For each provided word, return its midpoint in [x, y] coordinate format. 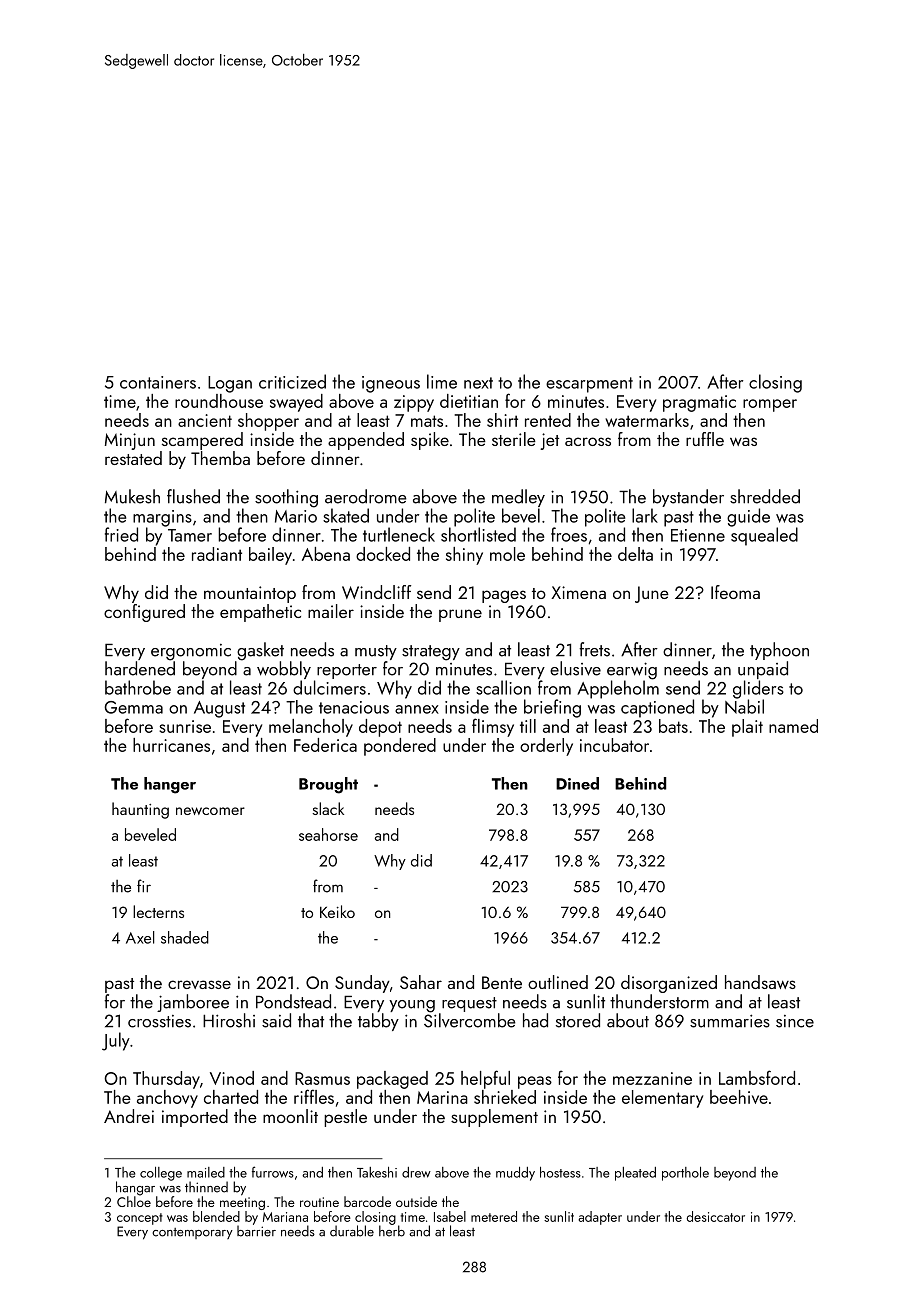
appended [366, 441]
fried [121, 534]
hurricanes [171, 745]
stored [578, 1020]
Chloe [134, 1201]
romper [770, 405]
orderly [546, 747]
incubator [614, 745]
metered [494, 1216]
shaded [185, 937]
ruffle [705, 439]
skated [346, 515]
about [628, 1020]
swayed [296, 403]
